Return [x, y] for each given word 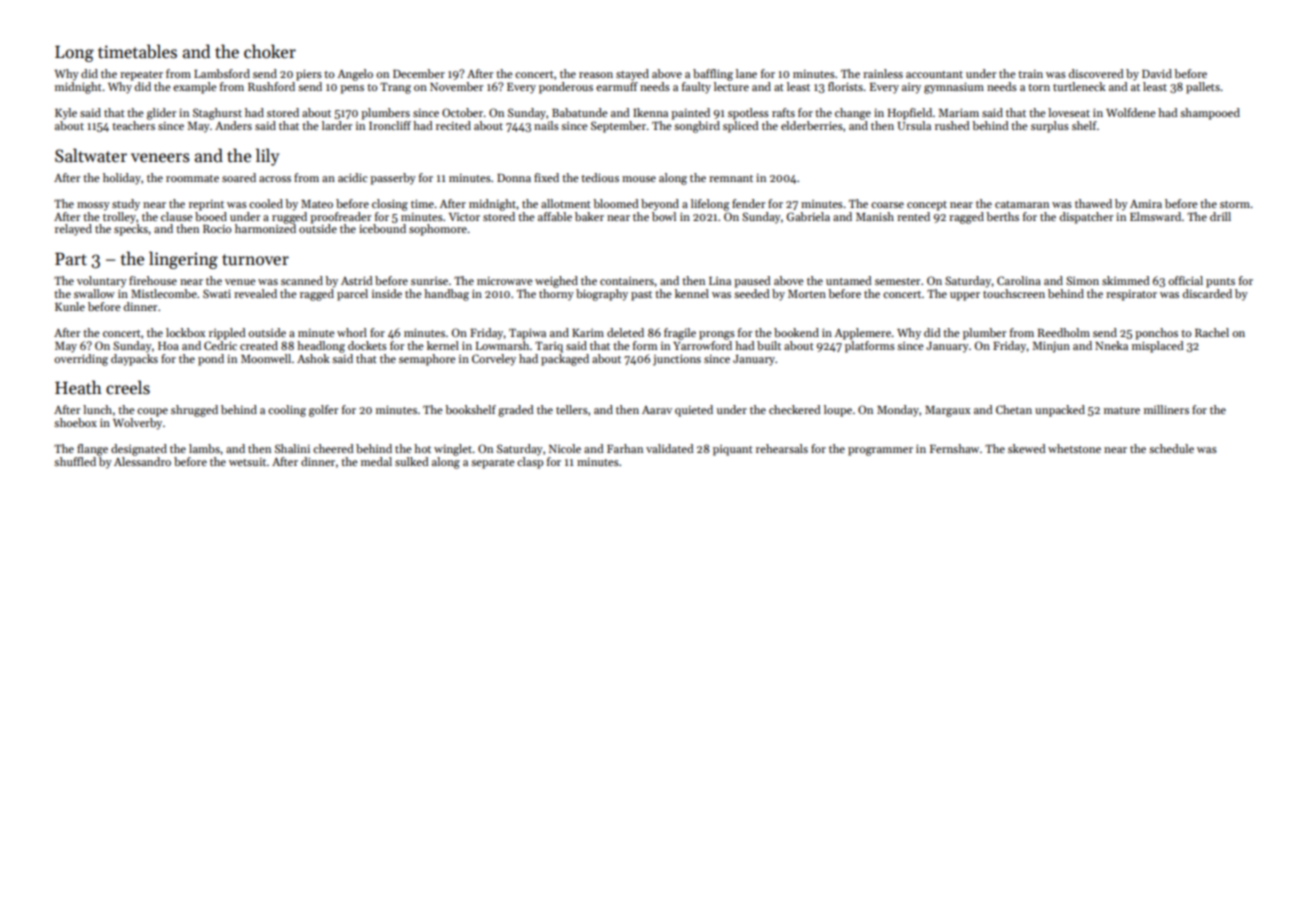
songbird [697, 127]
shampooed [1210, 114]
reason [596, 75]
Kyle [66, 114]
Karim [588, 333]
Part [71, 259]
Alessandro [142, 461]
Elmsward [1155, 216]
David [1157, 73]
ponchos [1156, 334]
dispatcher [1086, 218]
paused [752, 282]
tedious [600, 177]
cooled [266, 203]
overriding [81, 360]
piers [309, 75]
